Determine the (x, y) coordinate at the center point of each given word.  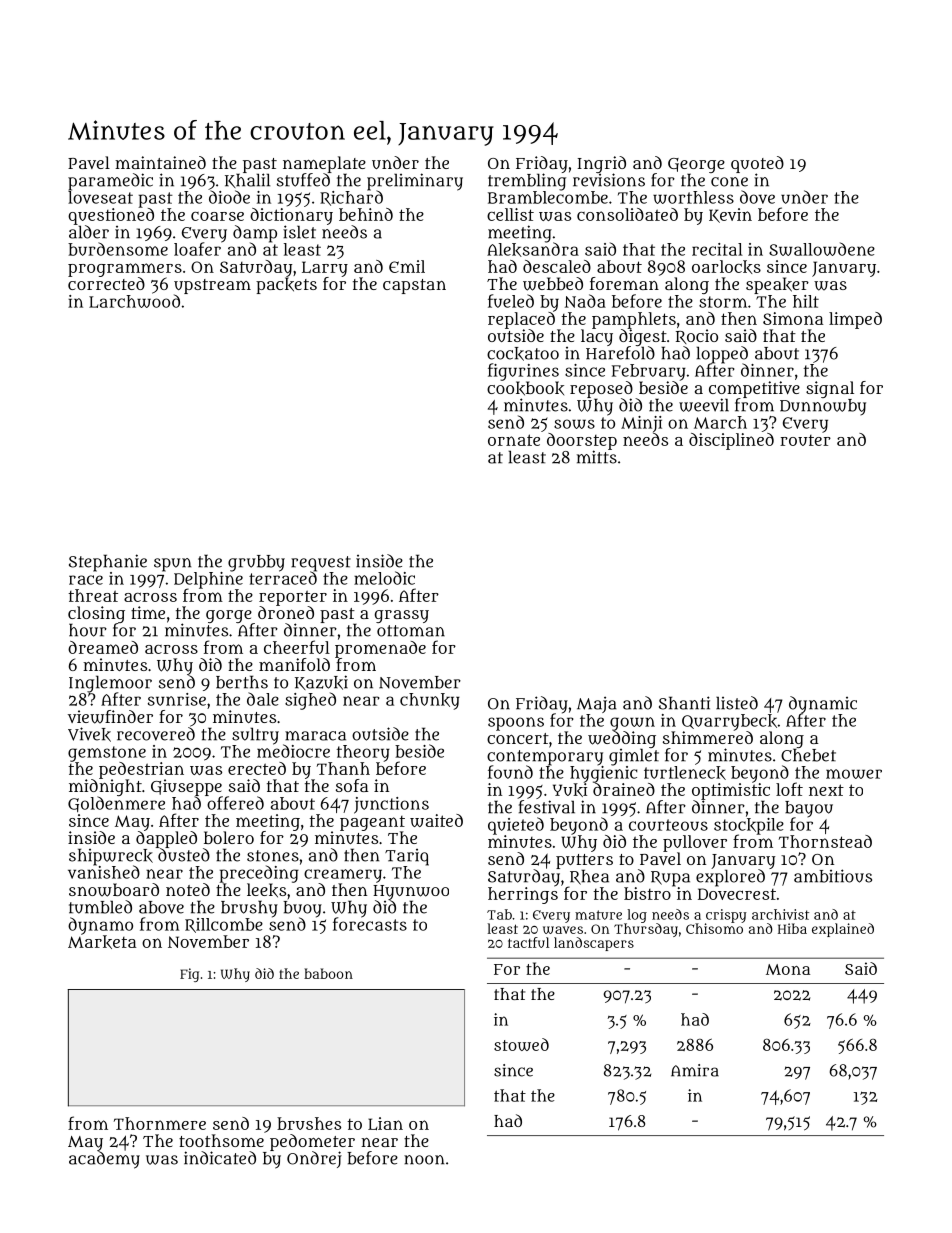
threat (93, 595)
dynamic (823, 705)
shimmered (708, 737)
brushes (309, 1123)
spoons (516, 724)
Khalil (247, 180)
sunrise (177, 699)
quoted (757, 164)
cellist (510, 214)
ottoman (411, 631)
